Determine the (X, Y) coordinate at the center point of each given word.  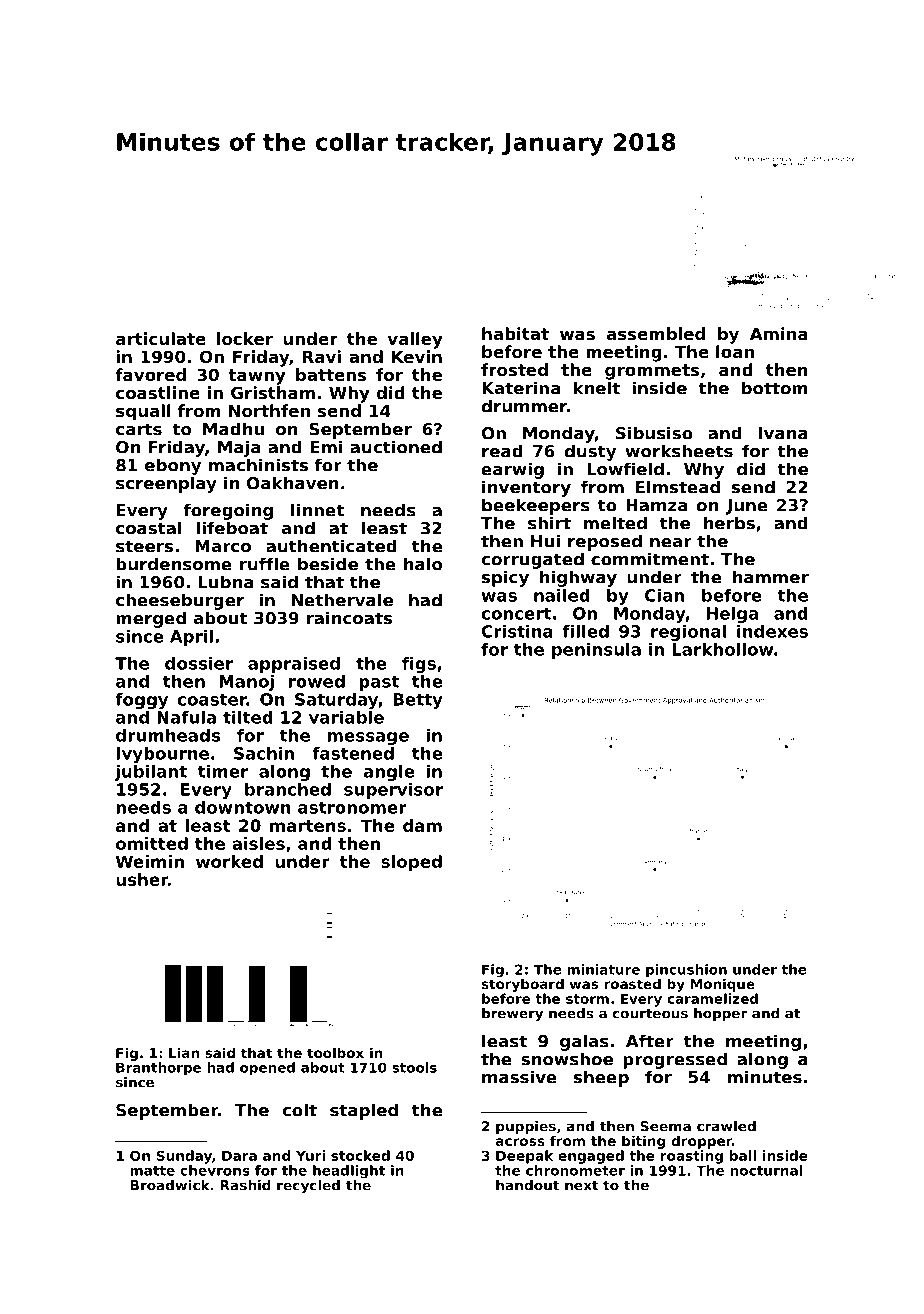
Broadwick (170, 1185)
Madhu (233, 429)
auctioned (396, 447)
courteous (650, 1014)
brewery (512, 1014)
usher (142, 879)
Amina (779, 333)
